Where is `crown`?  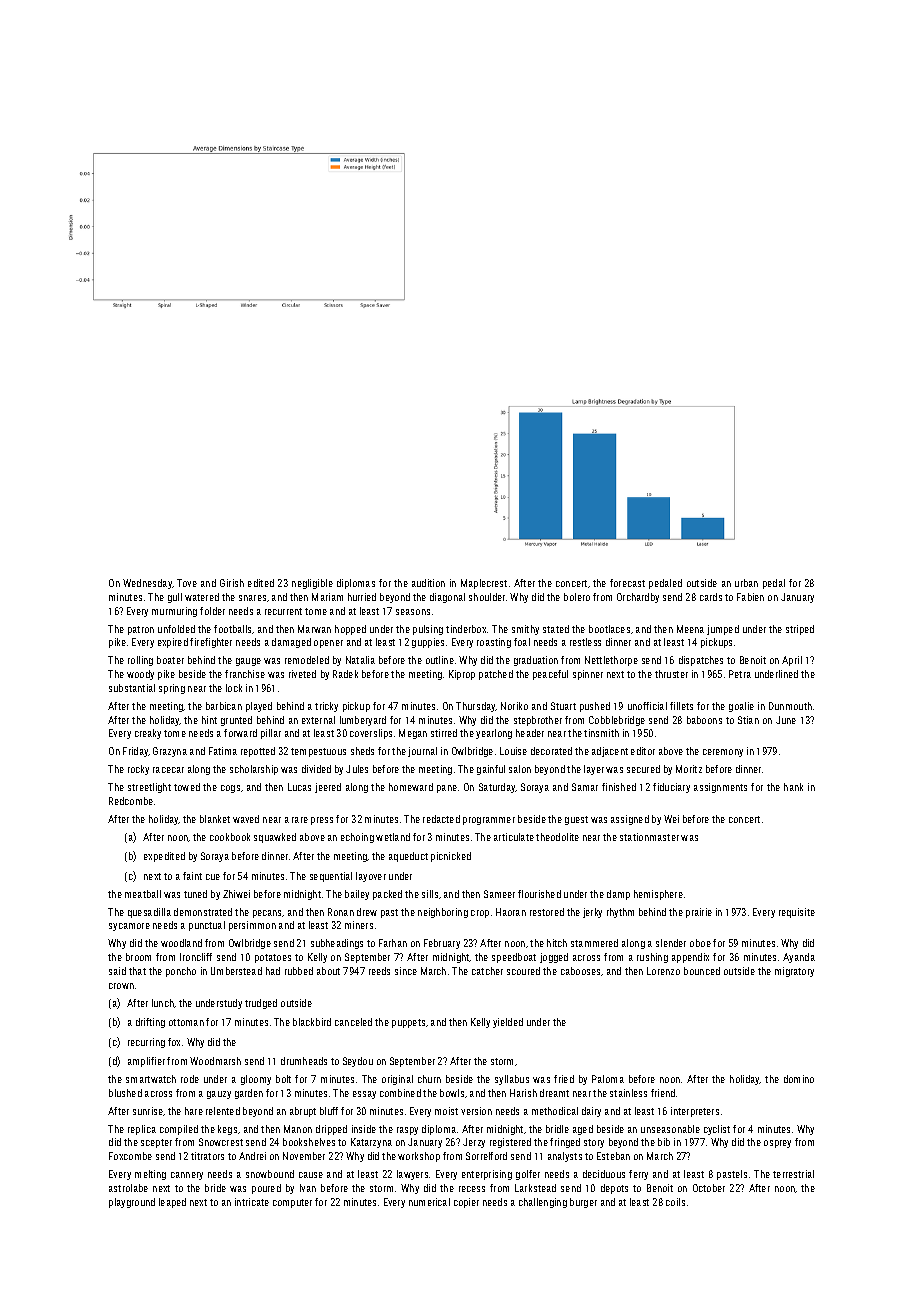 crown is located at coordinates (121, 986).
